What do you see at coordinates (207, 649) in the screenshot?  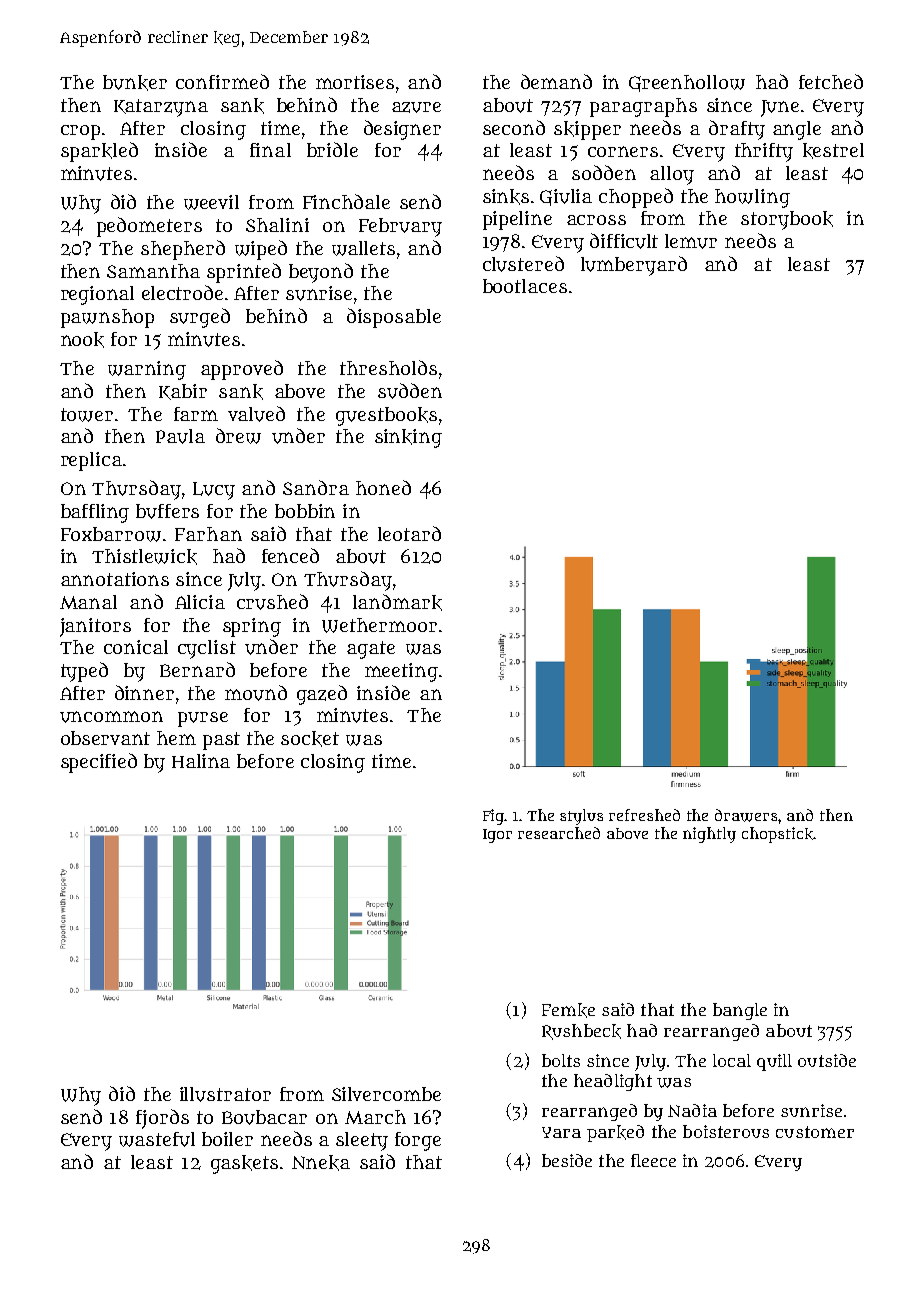 I see `cyclist` at bounding box center [207, 649].
